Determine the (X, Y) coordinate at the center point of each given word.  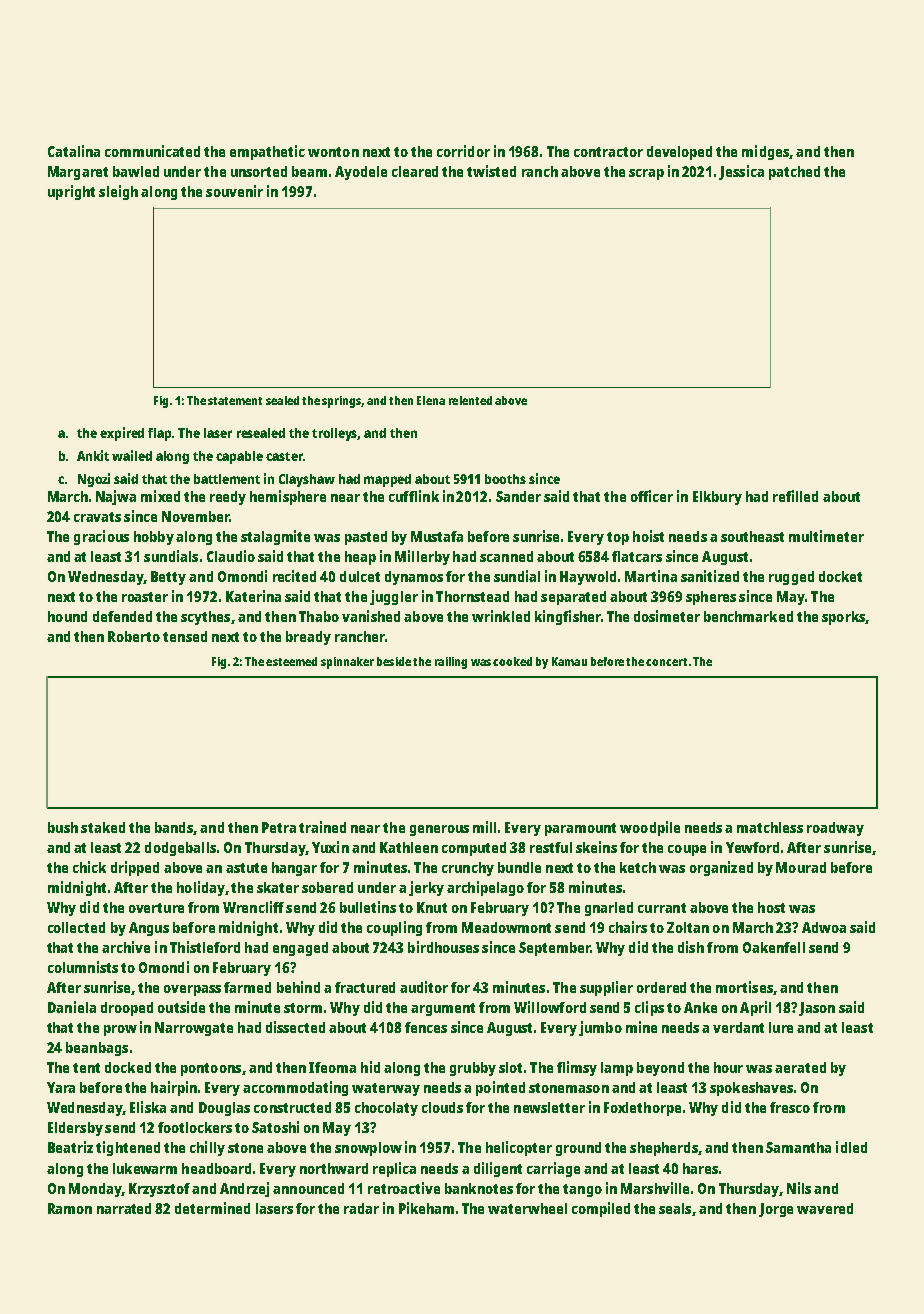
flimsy (577, 1068)
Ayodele (361, 173)
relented (470, 400)
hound (67, 616)
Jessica (741, 172)
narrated (124, 1208)
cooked (512, 661)
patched (794, 173)
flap (159, 434)
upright (71, 192)
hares (700, 1168)
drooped (127, 1009)
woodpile (650, 828)
